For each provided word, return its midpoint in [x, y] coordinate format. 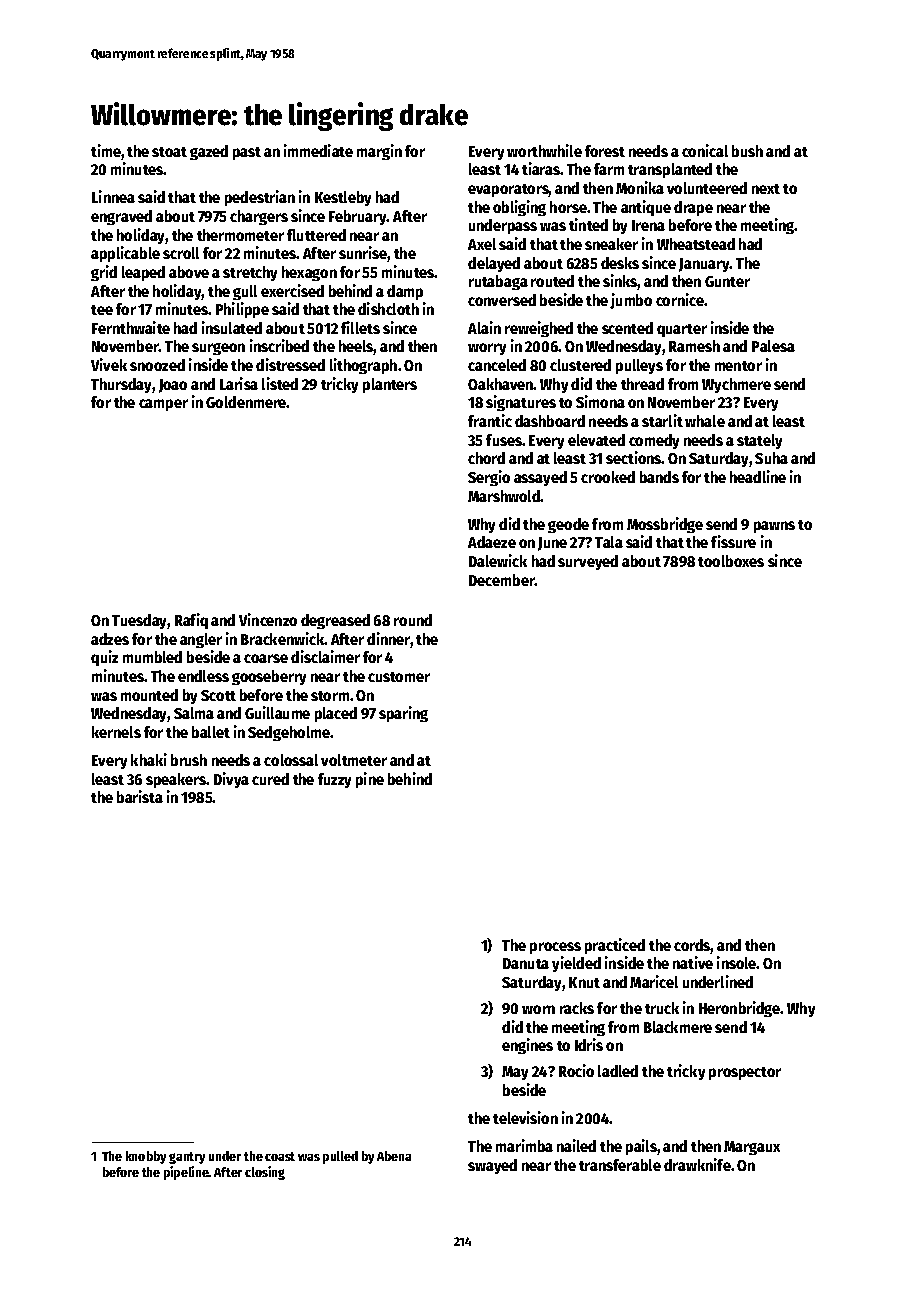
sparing [403, 714]
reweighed [539, 329]
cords [692, 946]
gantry [187, 1158]
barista [140, 796]
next [766, 189]
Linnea [113, 196]
